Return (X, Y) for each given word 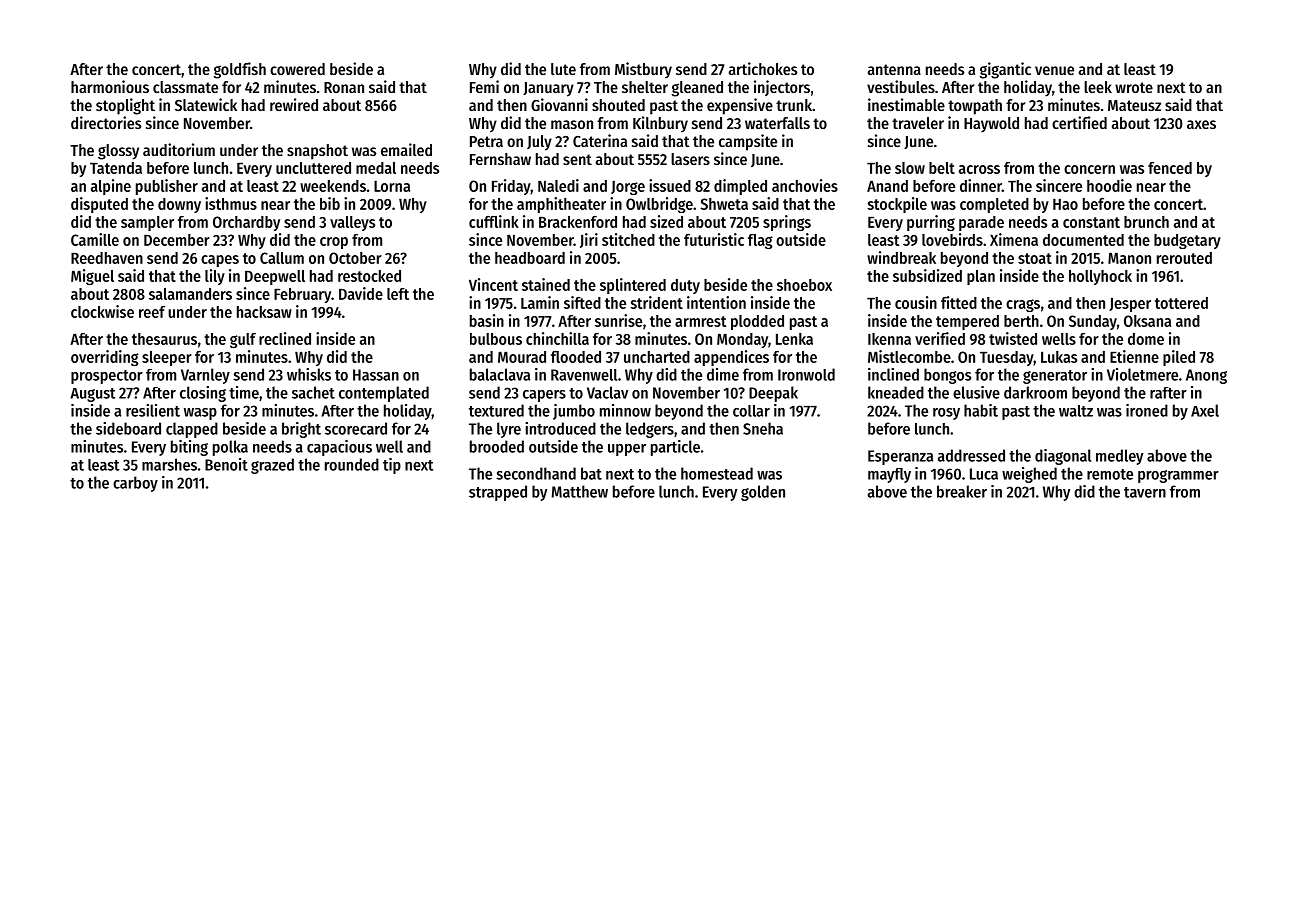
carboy (135, 484)
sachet (313, 392)
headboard (530, 258)
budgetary (1187, 241)
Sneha (763, 428)
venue (1054, 70)
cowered (297, 69)
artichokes (763, 68)
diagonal (1063, 457)
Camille (95, 239)
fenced (1170, 168)
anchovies (805, 185)
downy (179, 205)
